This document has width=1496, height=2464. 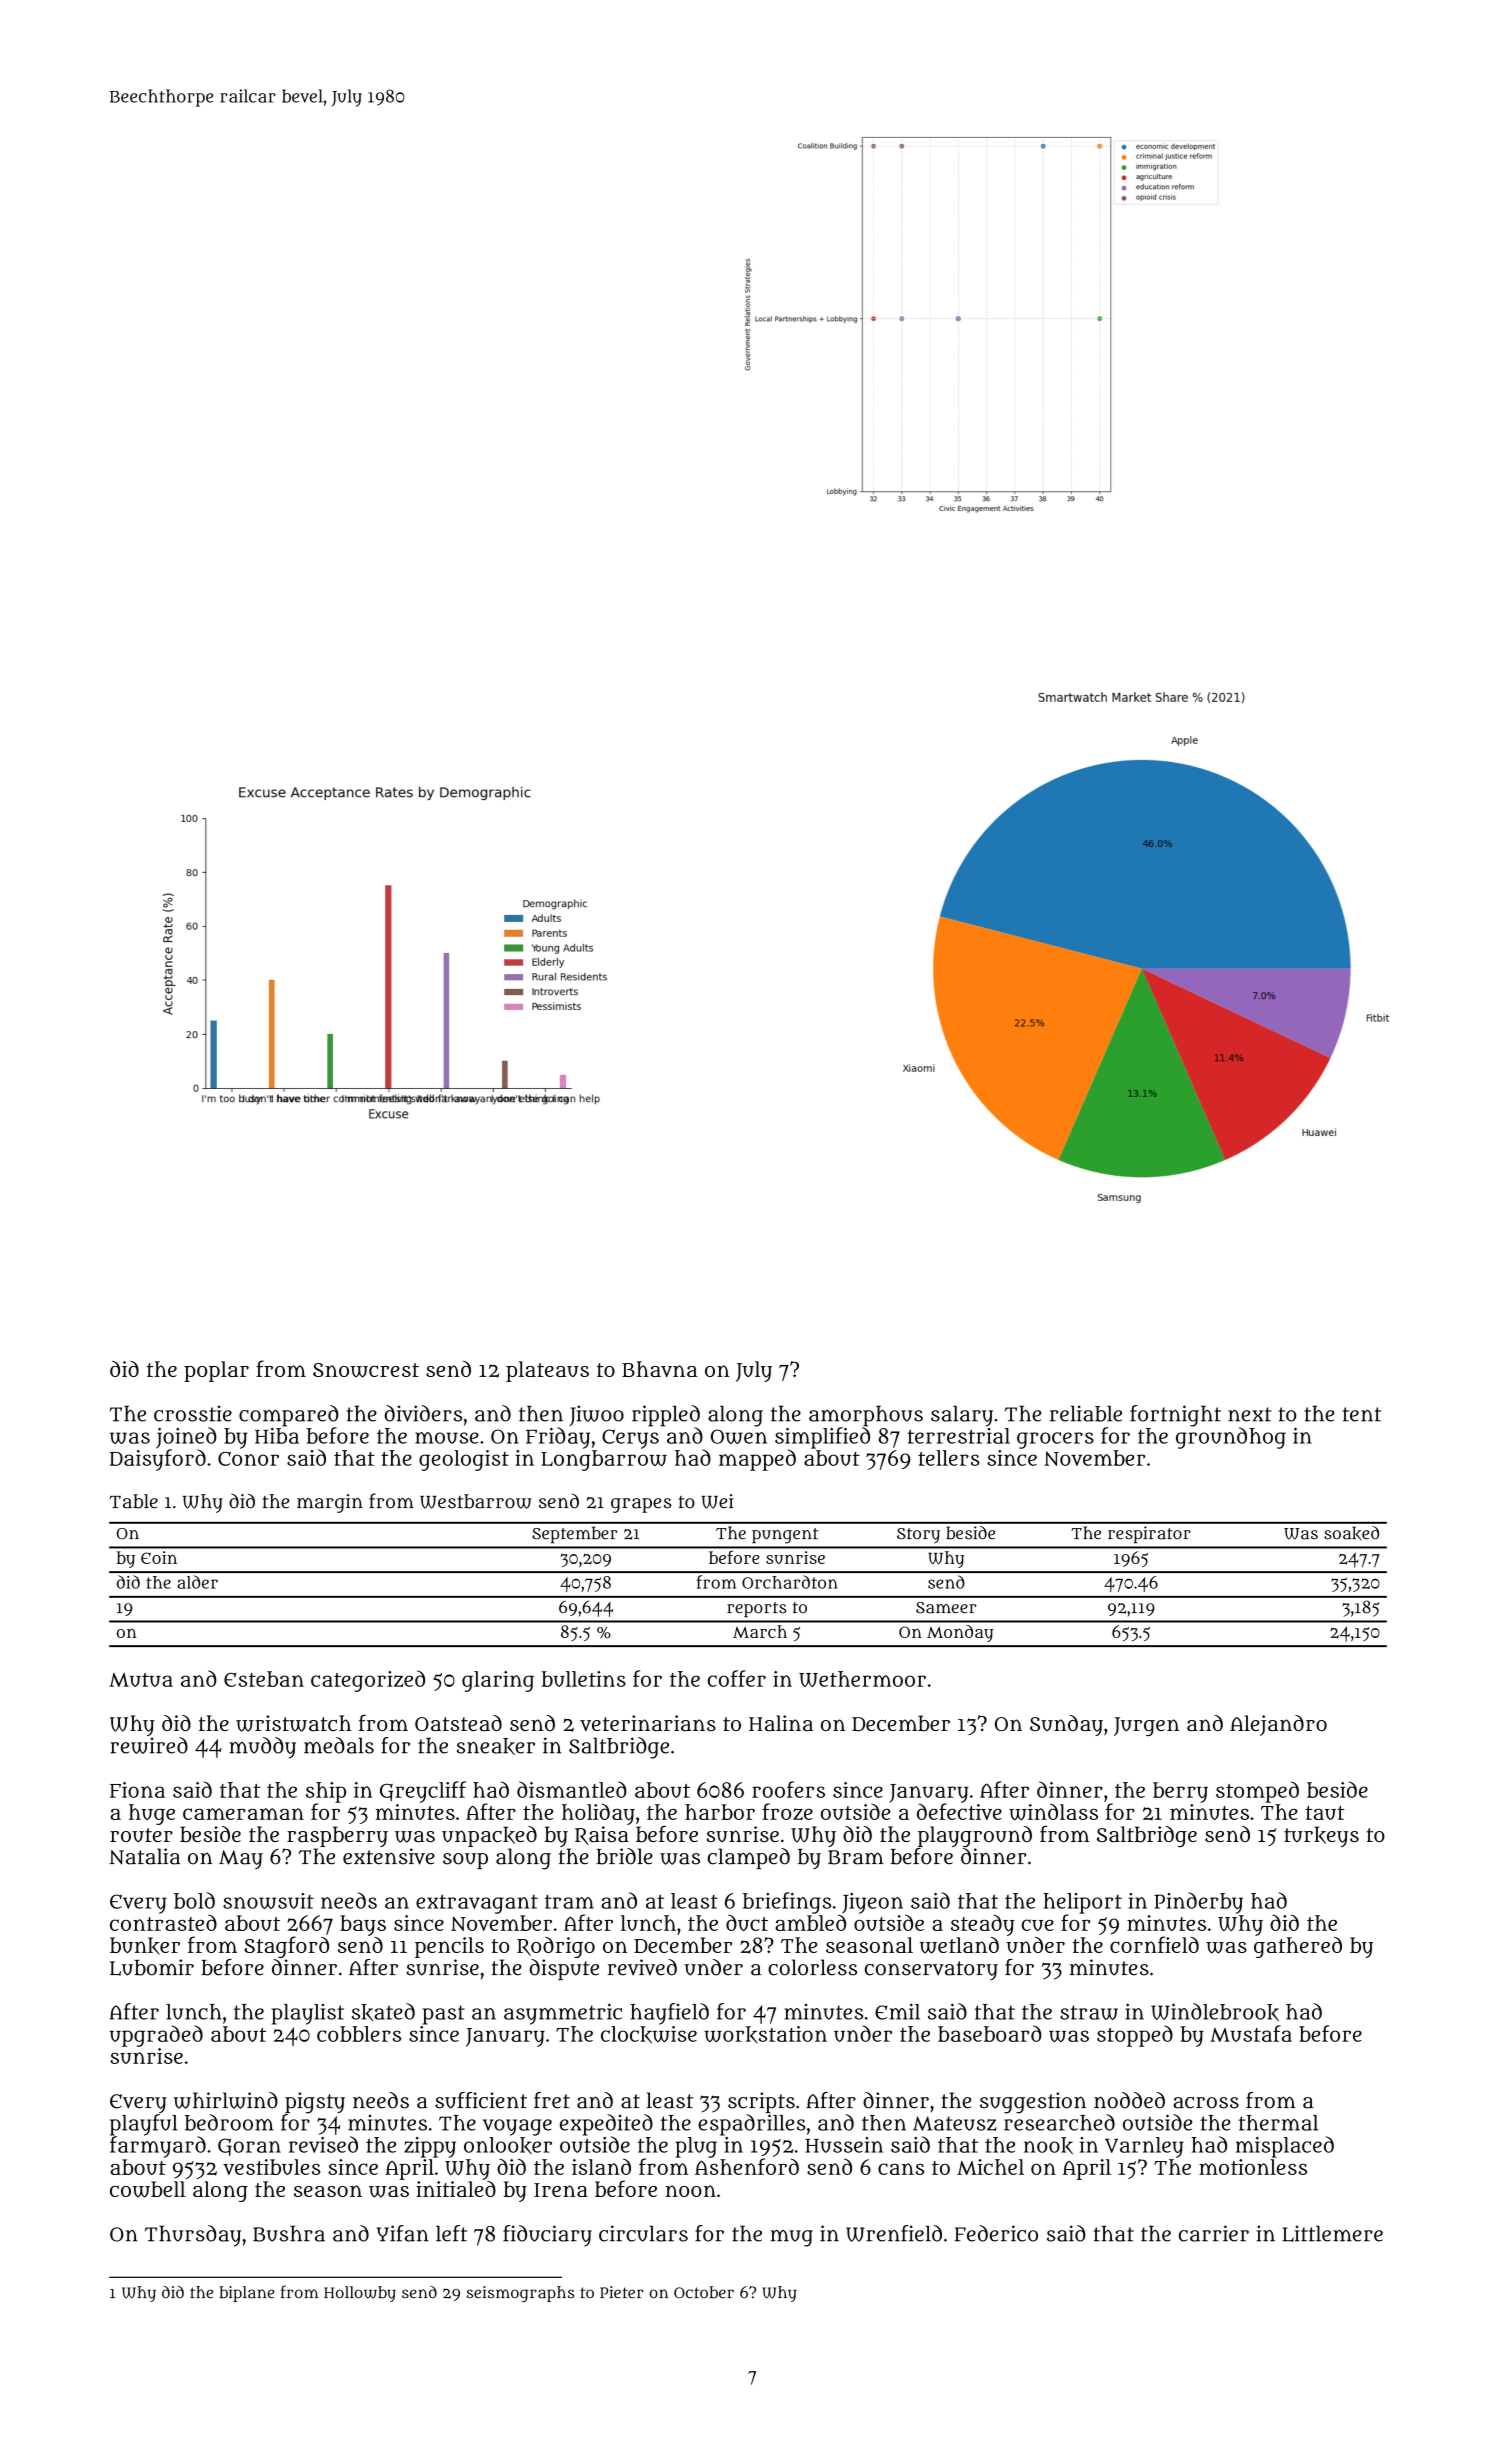 What do you see at coordinates (449, 1947) in the document?
I see `pencils` at bounding box center [449, 1947].
